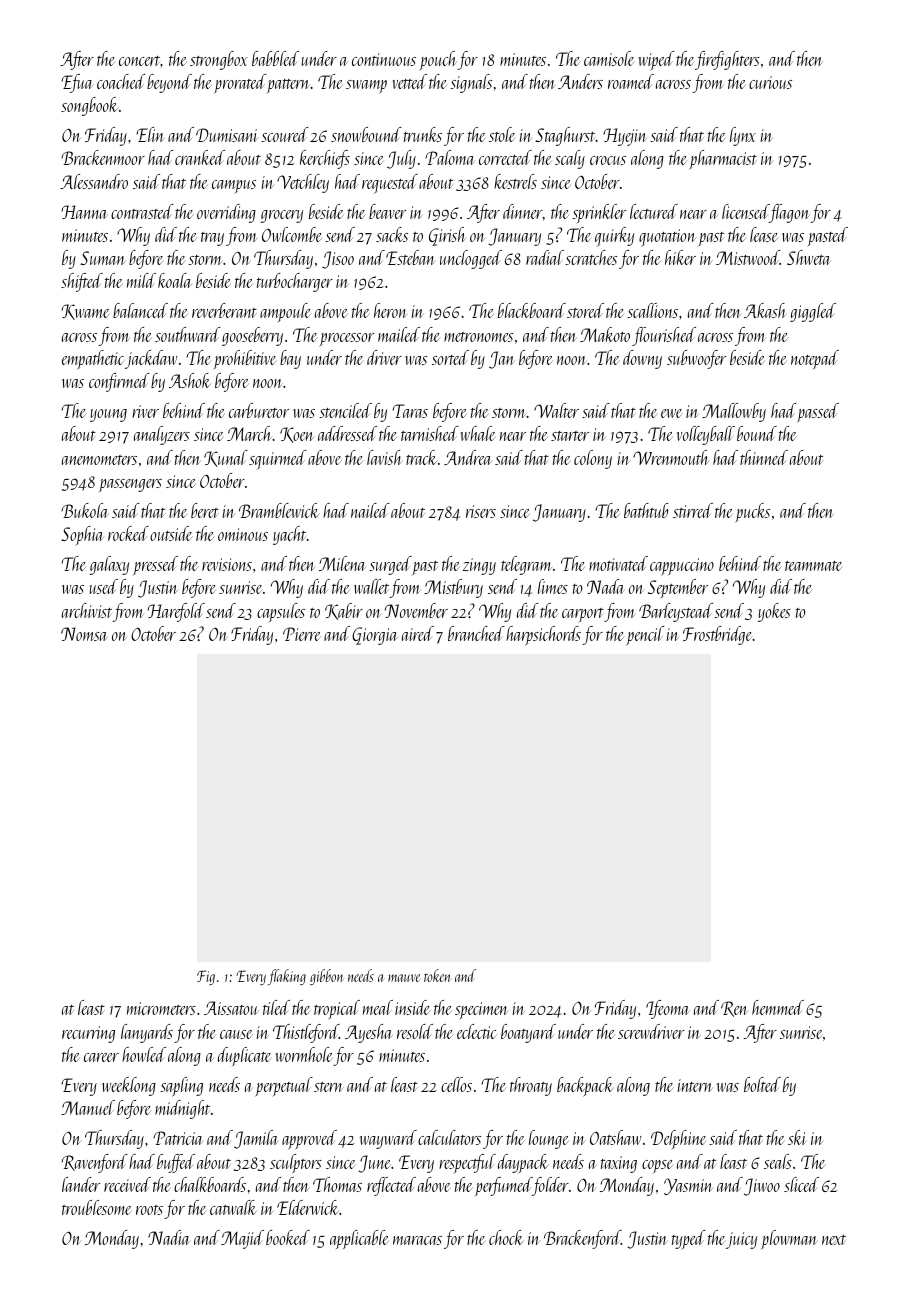 This document has width=908, height=1316. Describe the element at coordinates (301, 634) in the document. I see `Pierre` at that location.
